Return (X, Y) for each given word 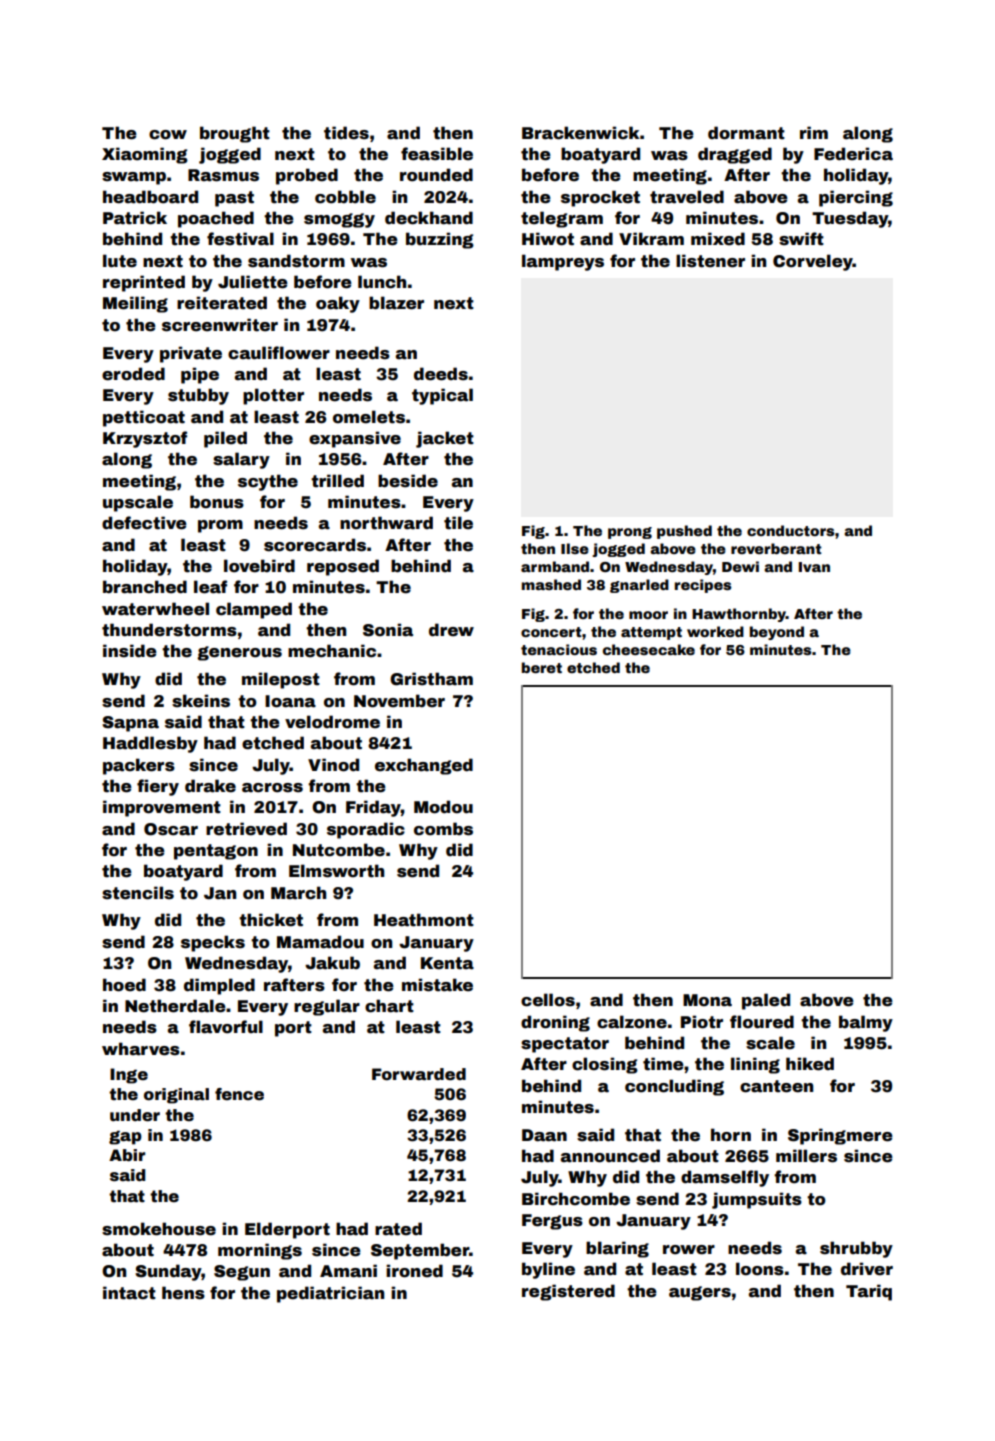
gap (125, 1137)
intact (129, 1293)
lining (755, 1065)
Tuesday (850, 219)
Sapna (130, 724)
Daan (544, 1135)
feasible (437, 154)
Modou (443, 807)
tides (346, 133)
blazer (396, 303)
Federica (853, 154)
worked (715, 631)
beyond (777, 633)
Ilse (575, 548)
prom (220, 526)
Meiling (135, 304)
